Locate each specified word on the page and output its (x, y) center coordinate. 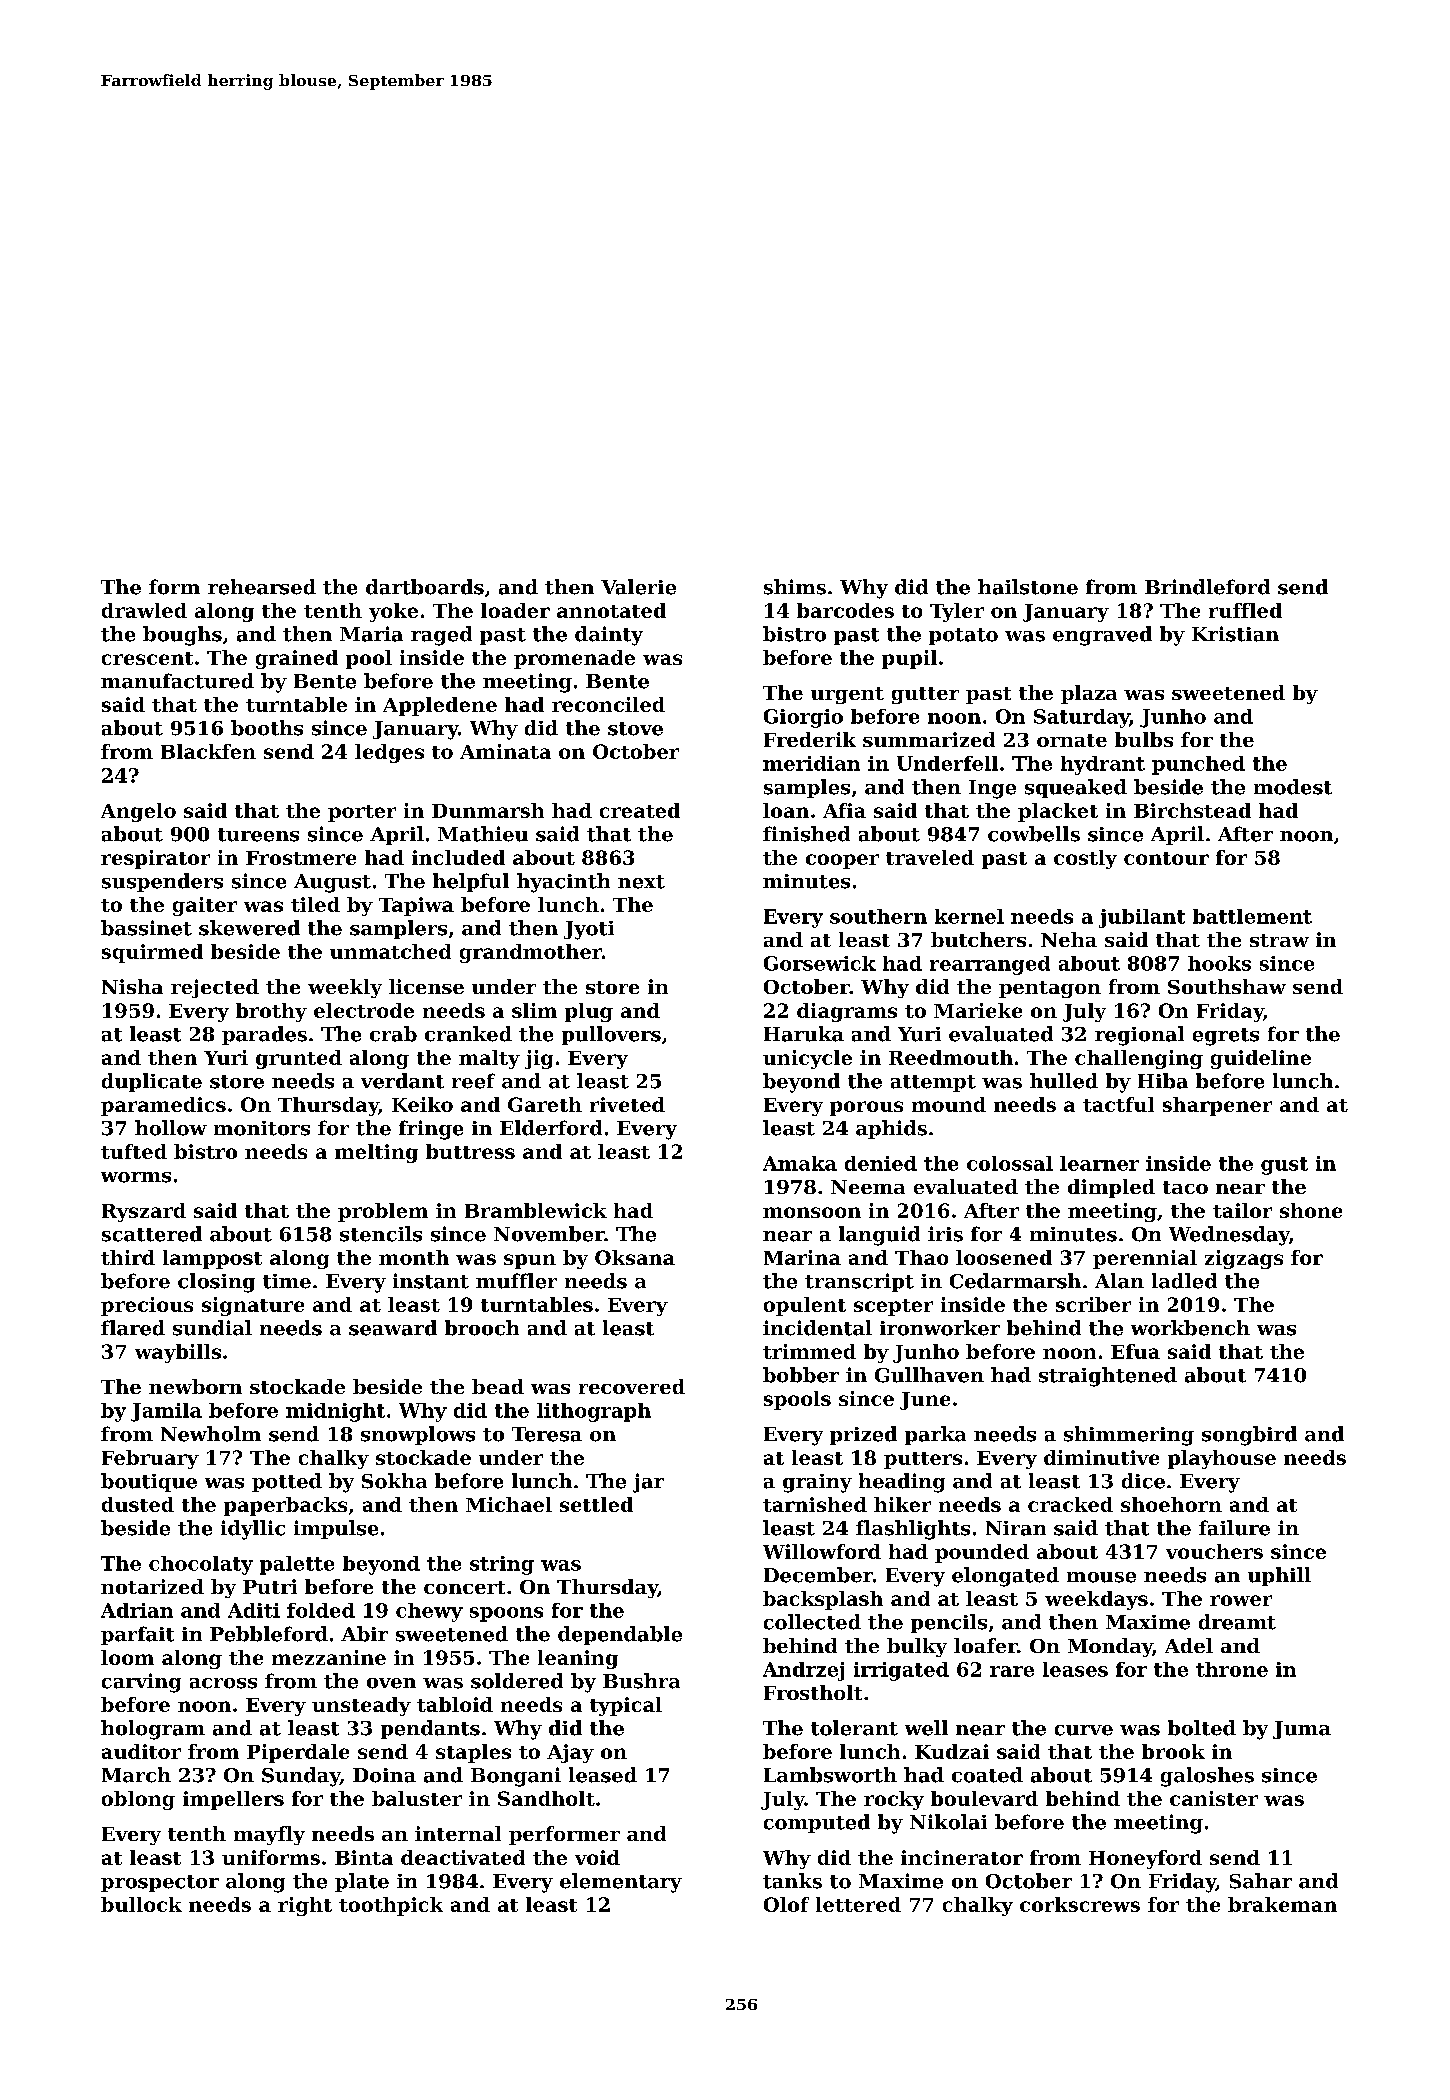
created (640, 810)
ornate (1072, 740)
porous (866, 1108)
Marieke (978, 1010)
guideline (1261, 1059)
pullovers (611, 1035)
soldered (517, 1681)
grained (297, 659)
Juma (1302, 1730)
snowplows (418, 1435)
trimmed (809, 1351)
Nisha (132, 986)
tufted (134, 1151)
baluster (417, 1798)
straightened (1108, 1377)
